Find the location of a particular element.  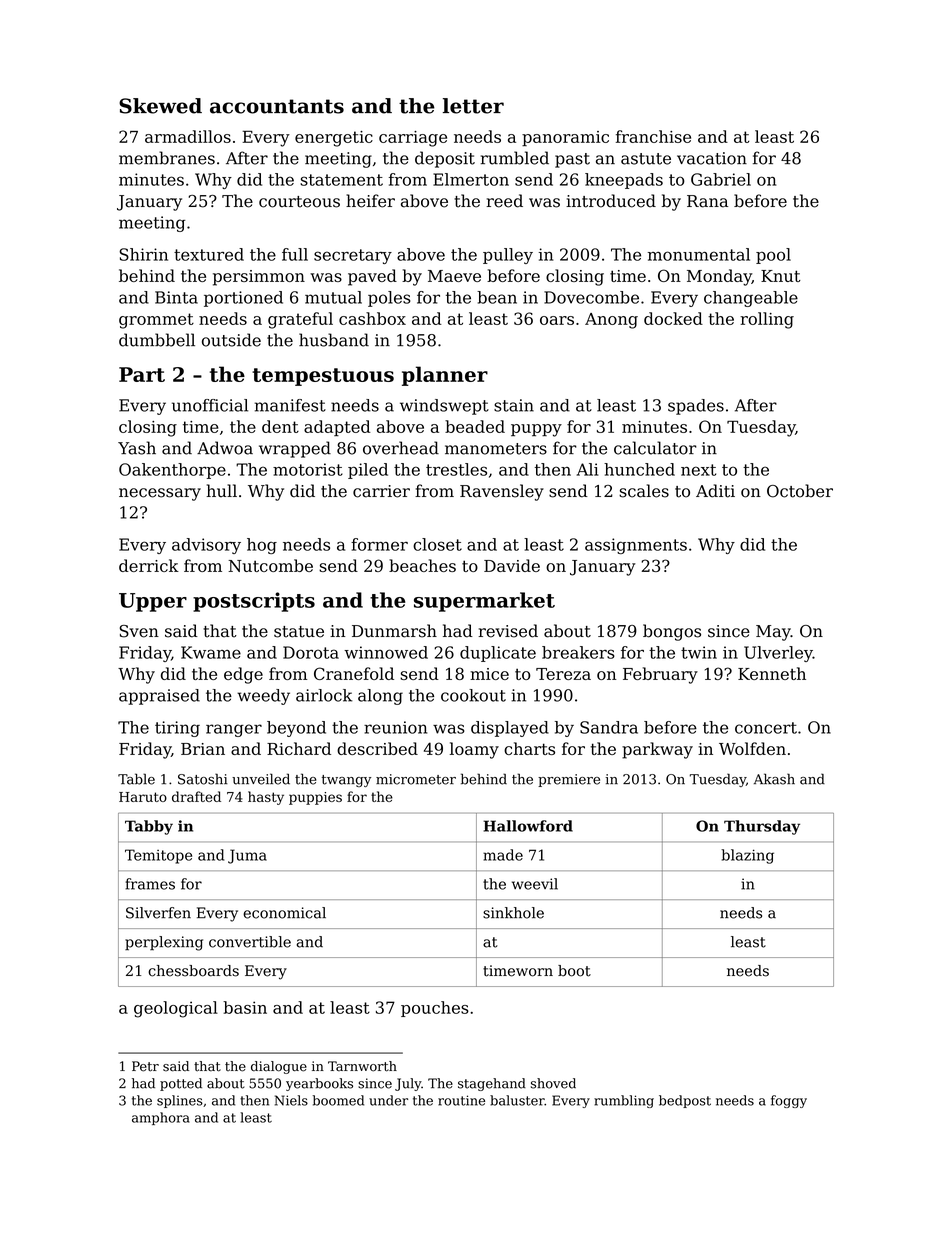

letter is located at coordinates (473, 106).
